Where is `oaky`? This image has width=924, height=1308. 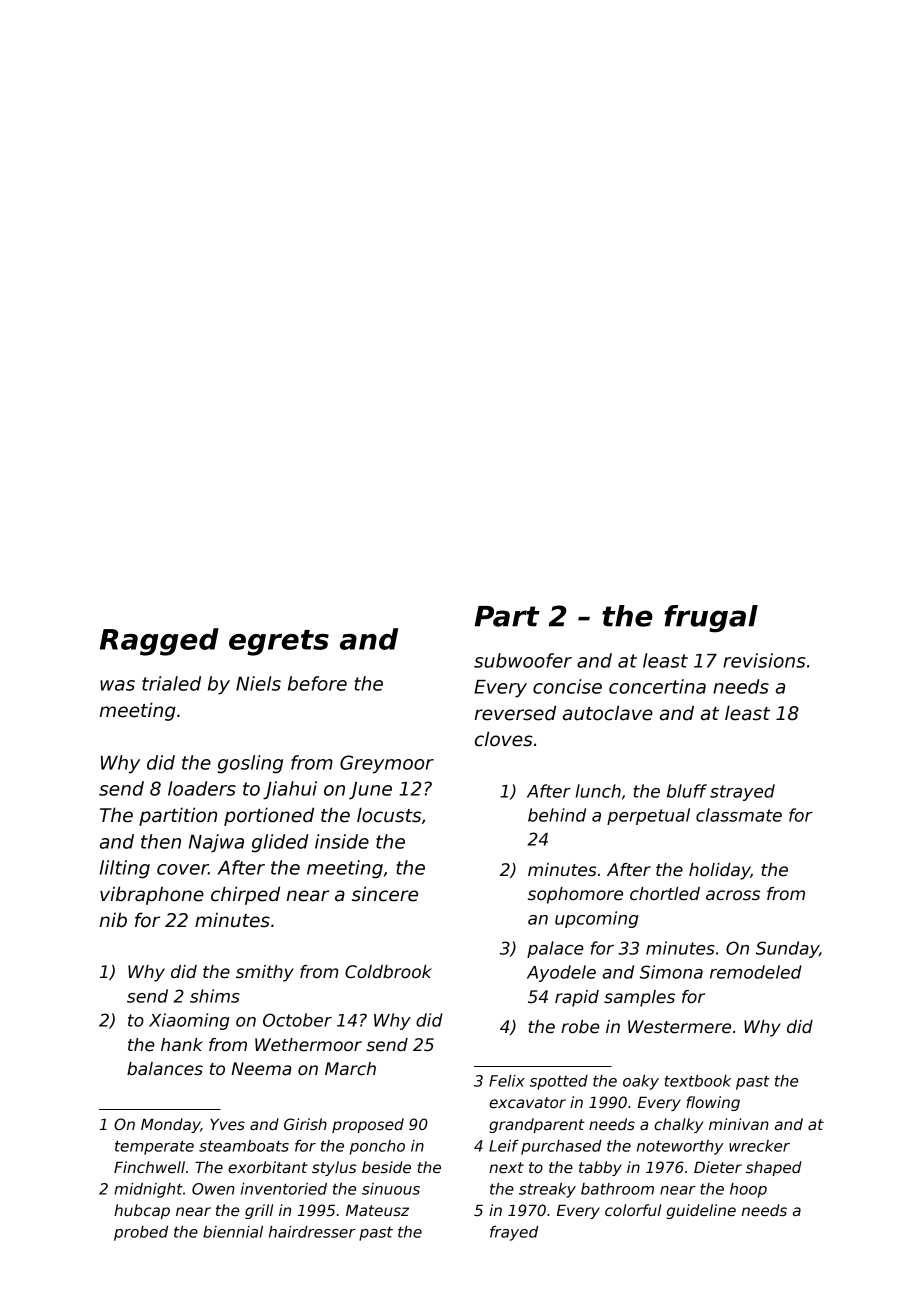
oaky is located at coordinates (641, 1082).
